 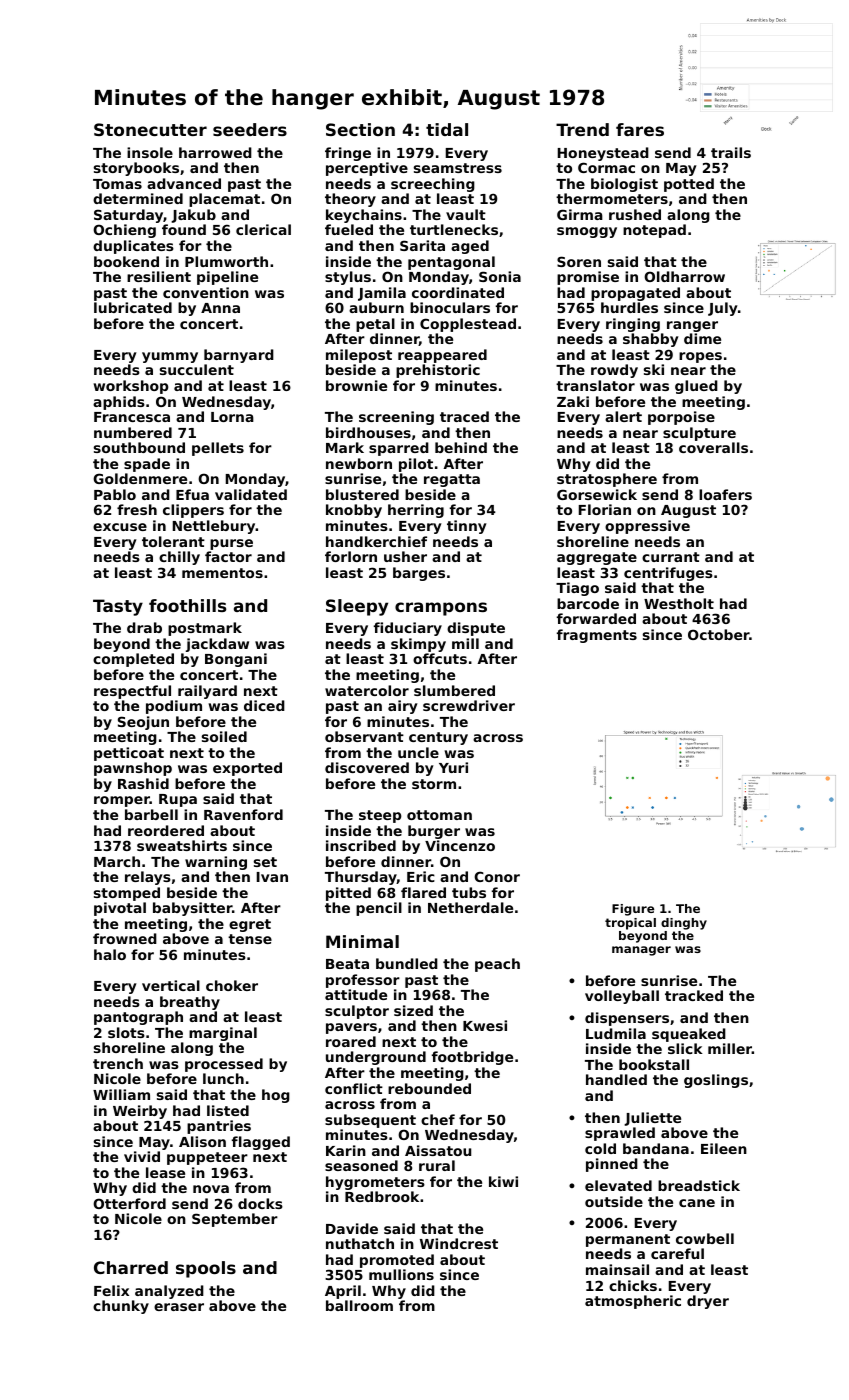 What do you see at coordinates (640, 129) in the page?
I see `fares` at bounding box center [640, 129].
